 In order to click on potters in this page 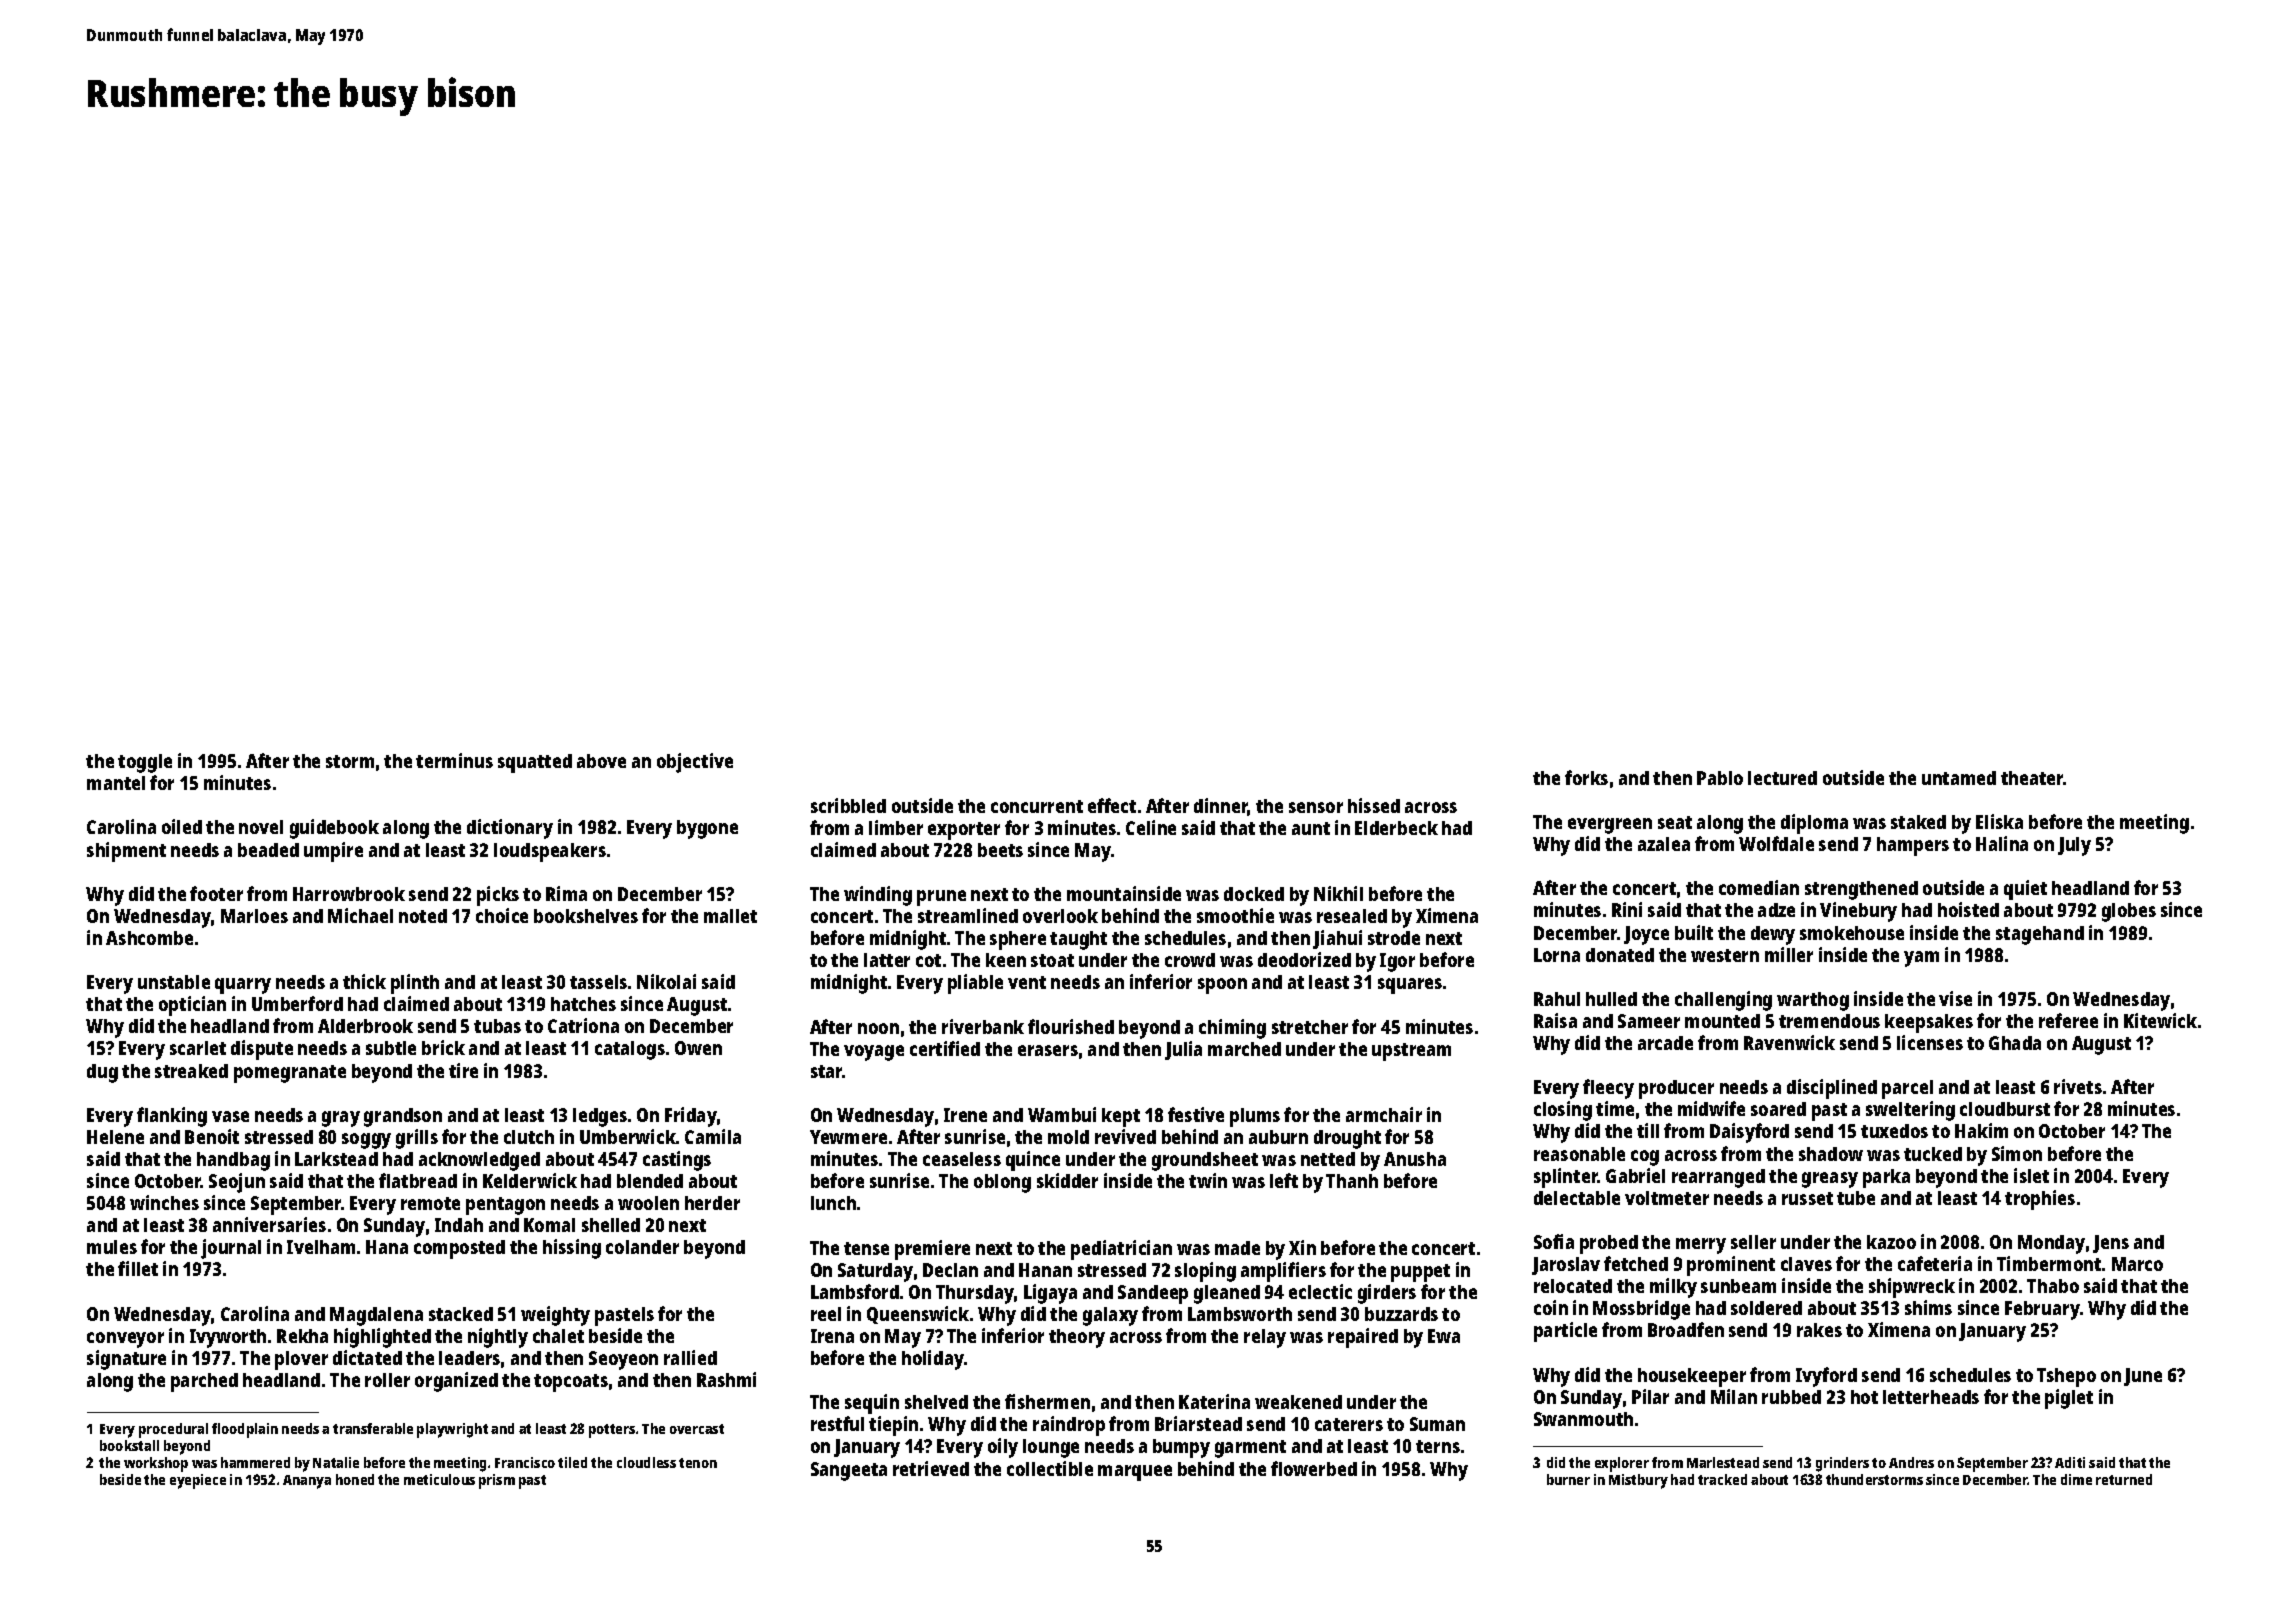, I will do `click(612, 1431)`.
